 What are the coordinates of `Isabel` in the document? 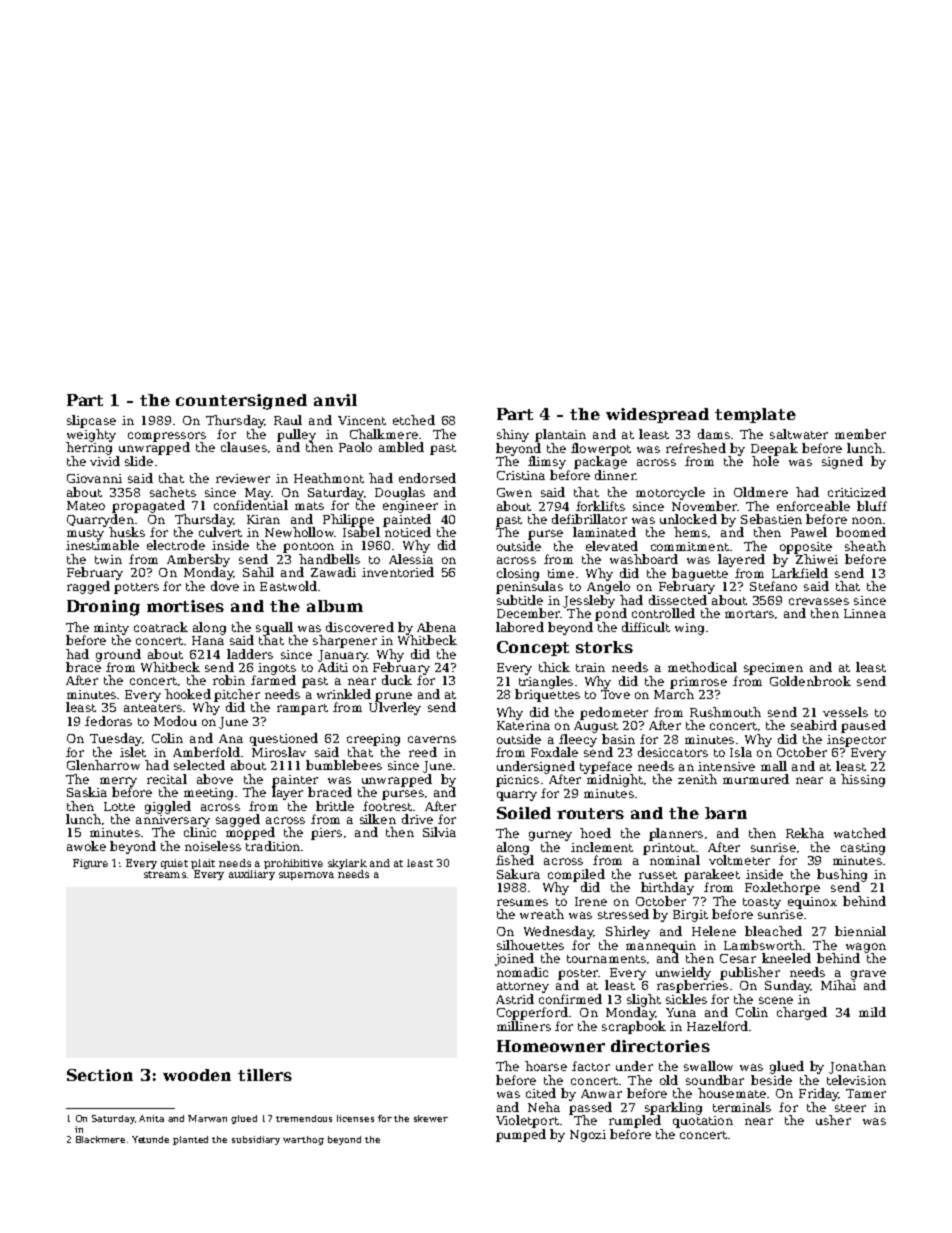 It's located at (361, 532).
